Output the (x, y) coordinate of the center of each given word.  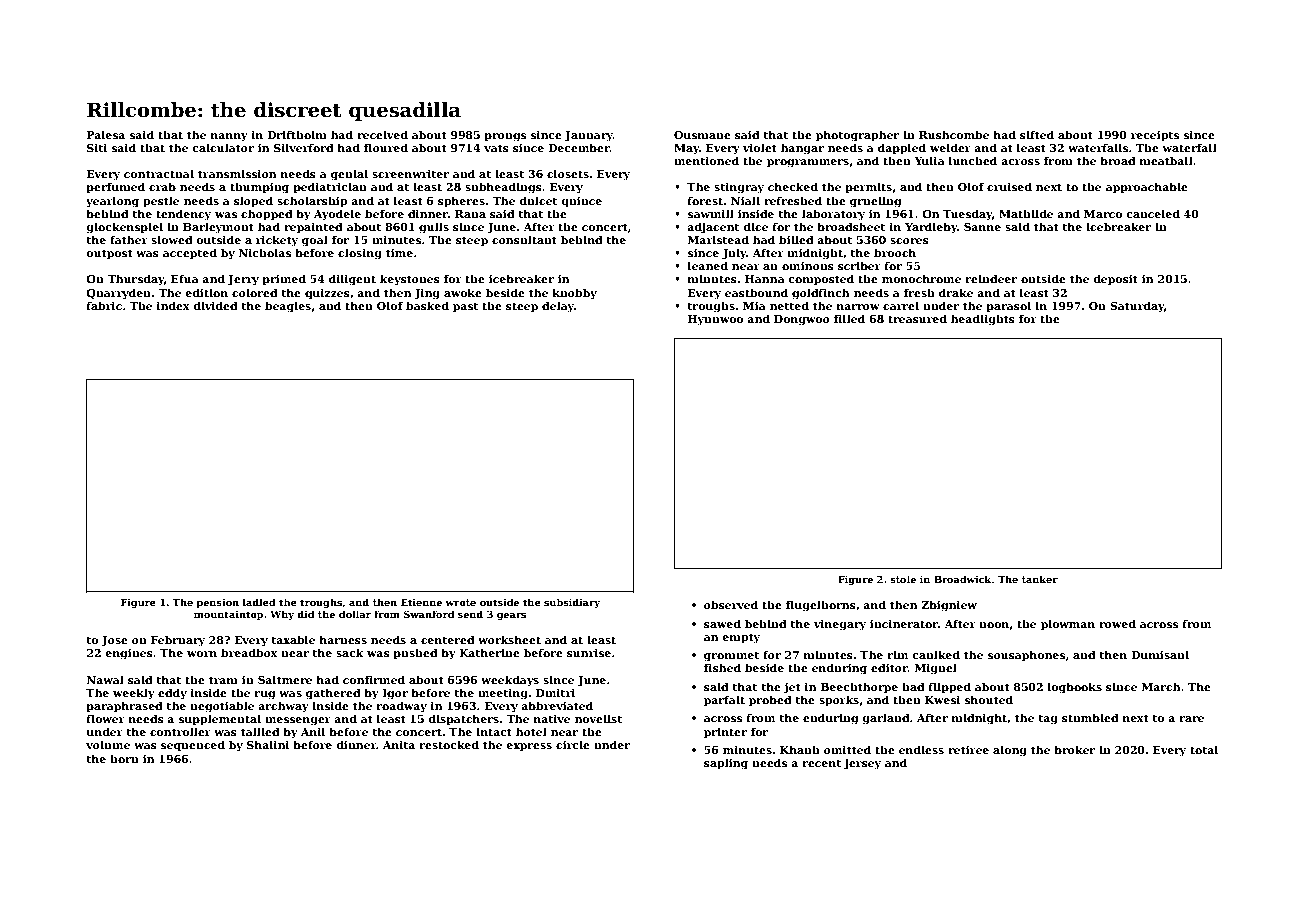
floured (386, 147)
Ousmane (702, 135)
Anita (399, 745)
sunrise (589, 653)
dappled (902, 148)
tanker (1040, 579)
